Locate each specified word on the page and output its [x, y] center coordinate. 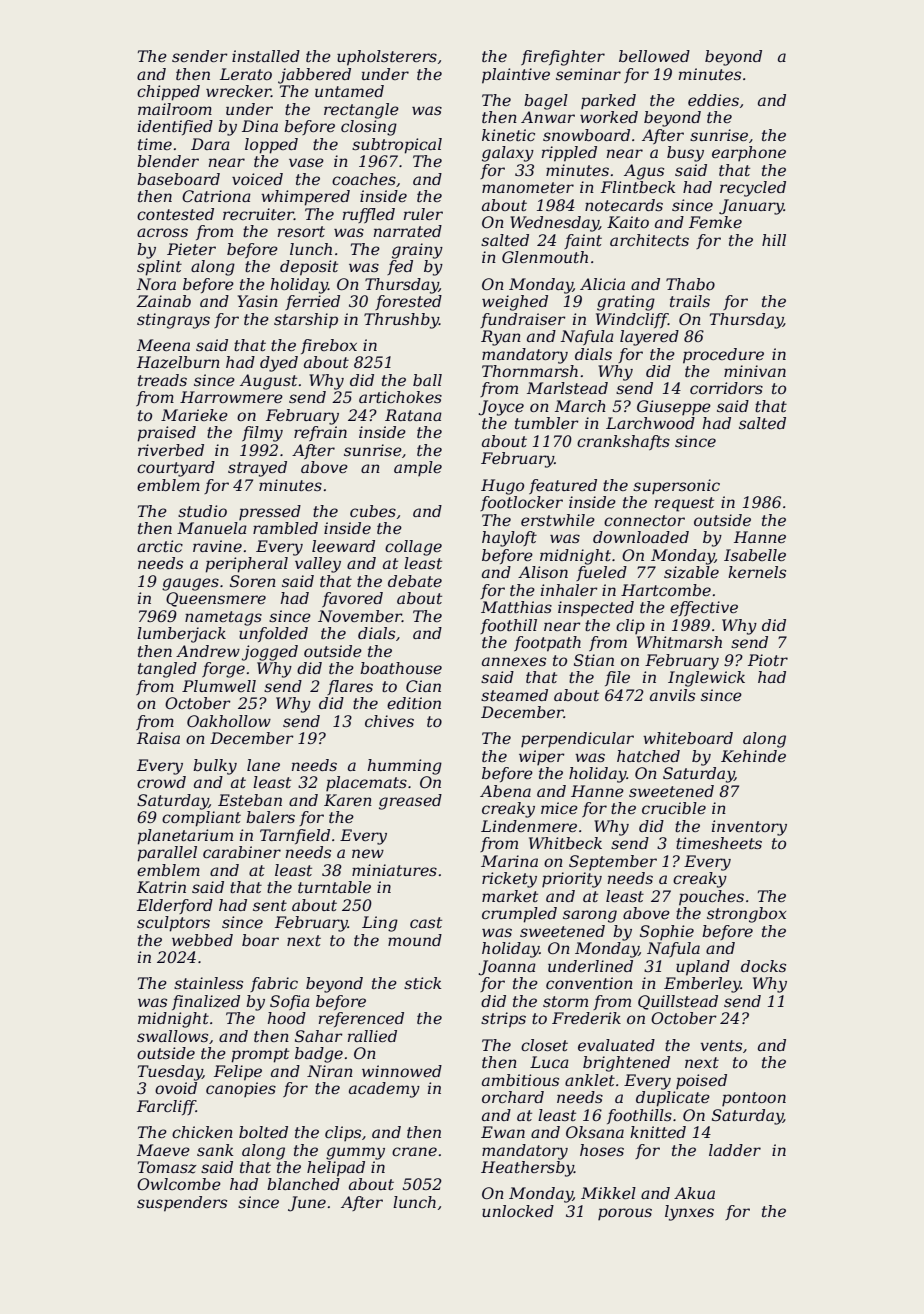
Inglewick [706, 679]
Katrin [161, 887]
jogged [270, 653]
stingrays [173, 321]
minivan [755, 371]
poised [701, 1081]
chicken [202, 1132]
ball [427, 380]
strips [503, 1020]
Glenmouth [545, 257]
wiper [542, 757]
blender [168, 161]
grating [626, 303]
